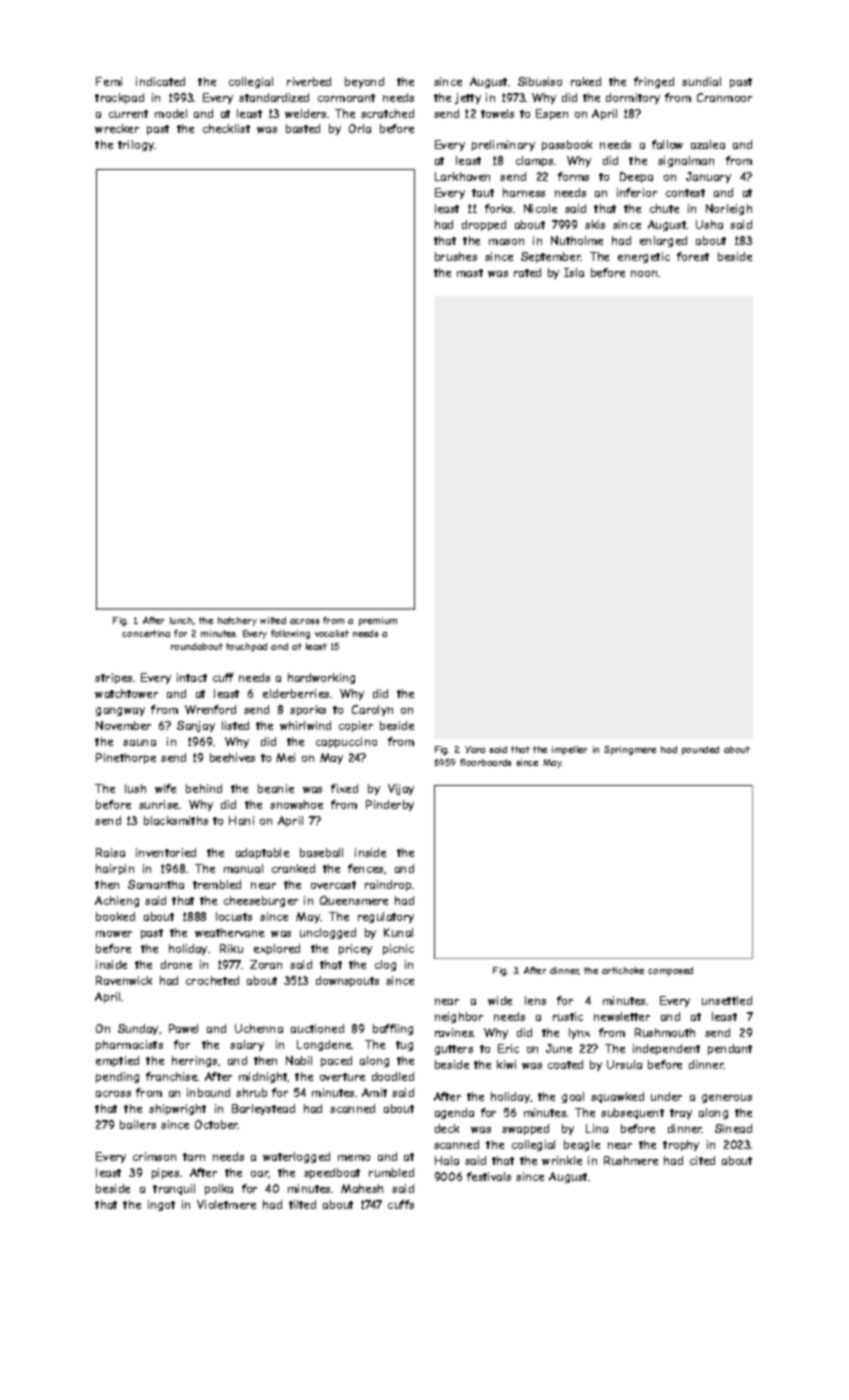 The image size is (849, 1400). I want to click on Cranmoor, so click(724, 97).
